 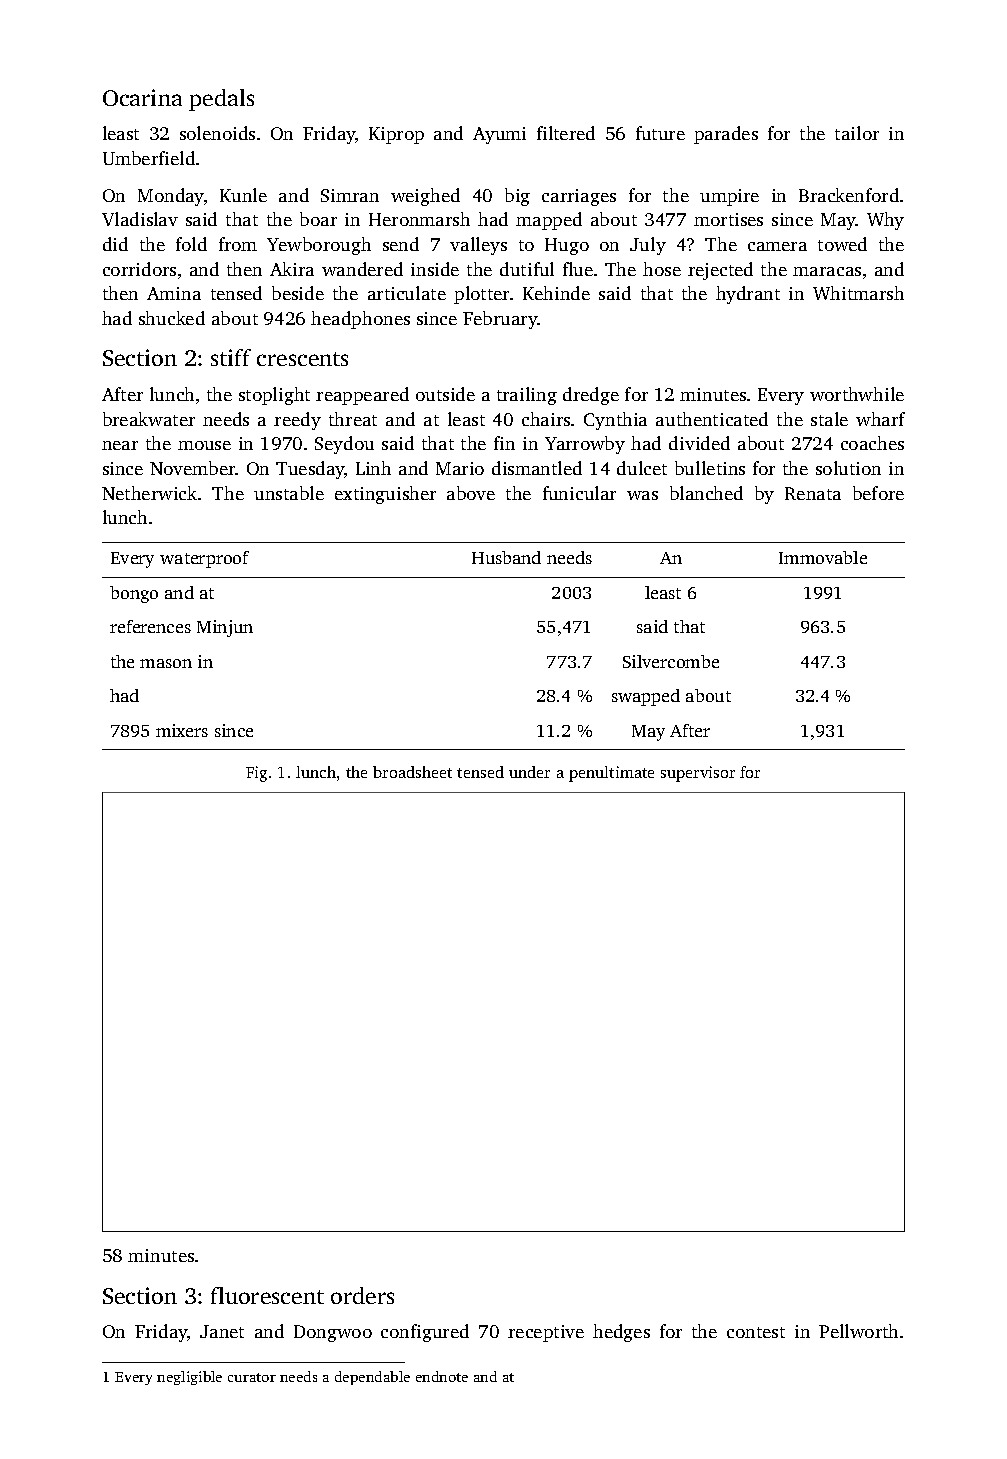 What do you see at coordinates (252, 1377) in the screenshot?
I see `curator` at bounding box center [252, 1377].
